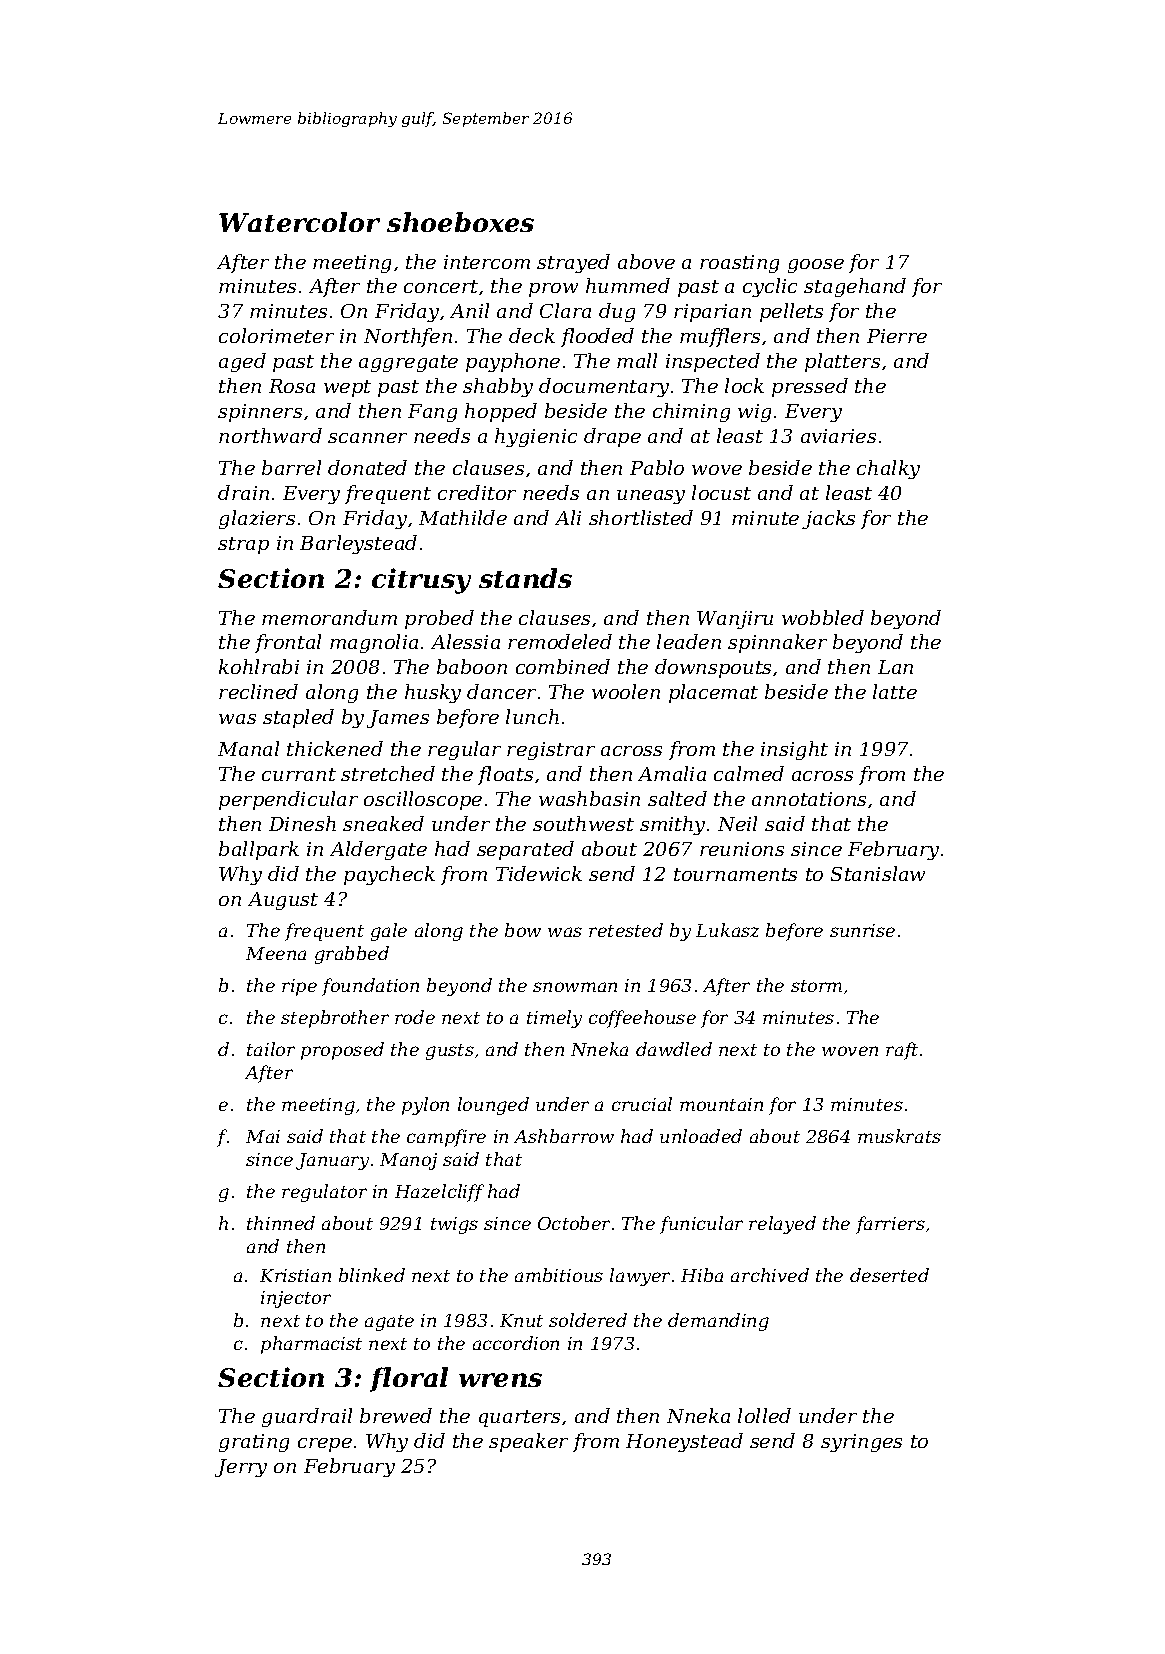 Image resolution: width=1165 pixels, height=1654 pixels. Describe the element at coordinates (641, 517) in the screenshot. I see `shortlisted` at that location.
